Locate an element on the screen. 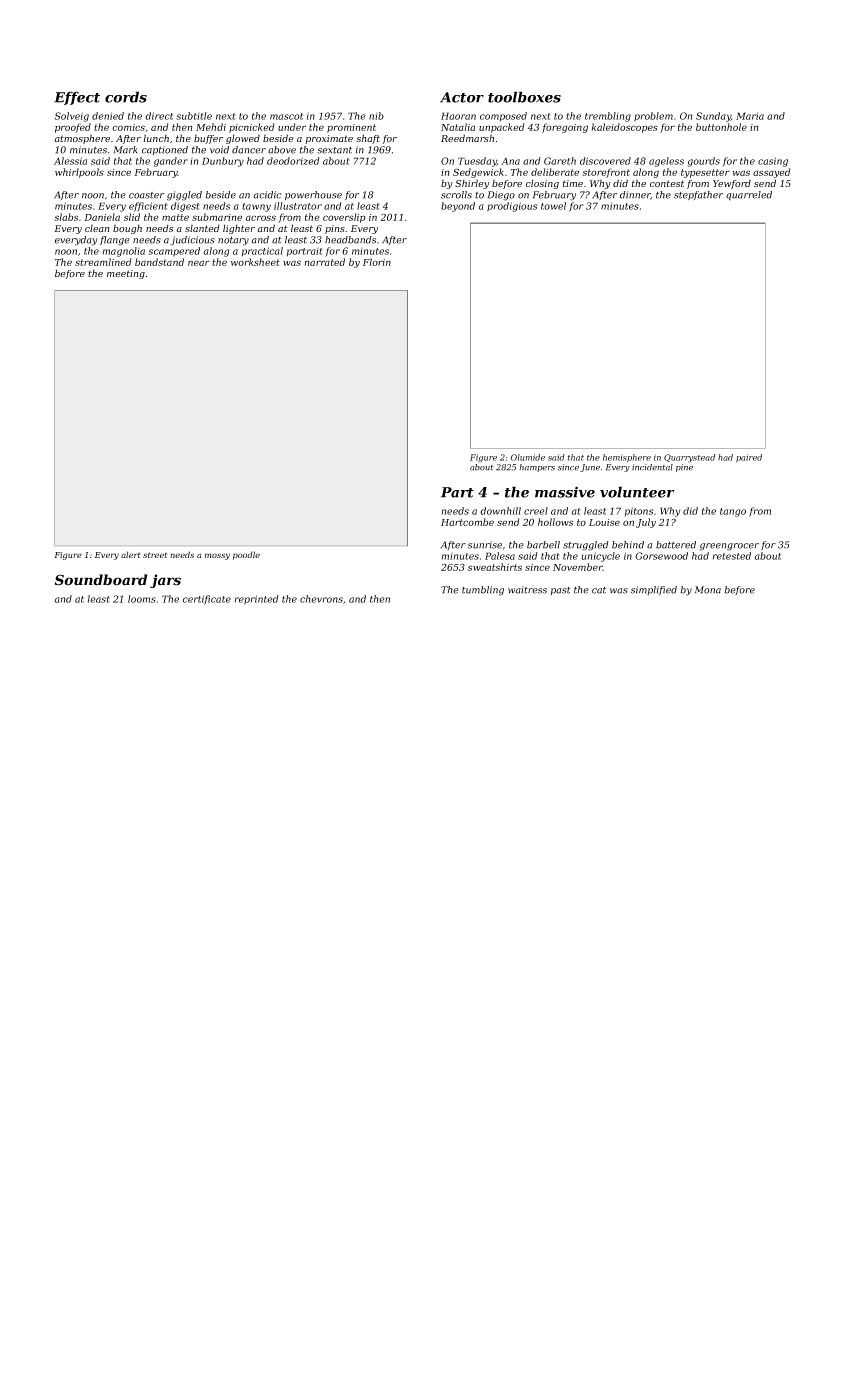  Maria is located at coordinates (750, 116).
